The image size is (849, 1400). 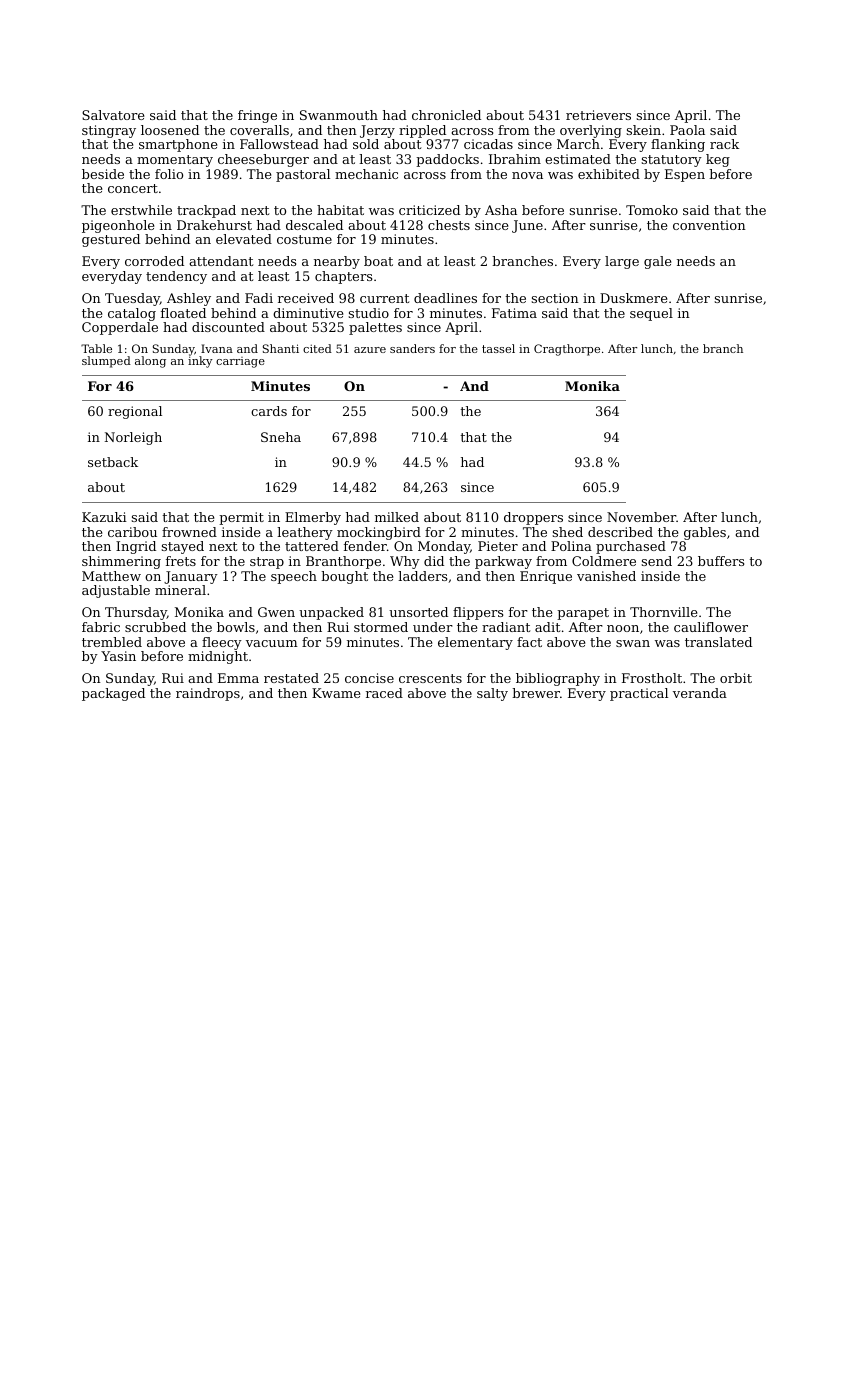 I want to click on permit, so click(x=241, y=518).
